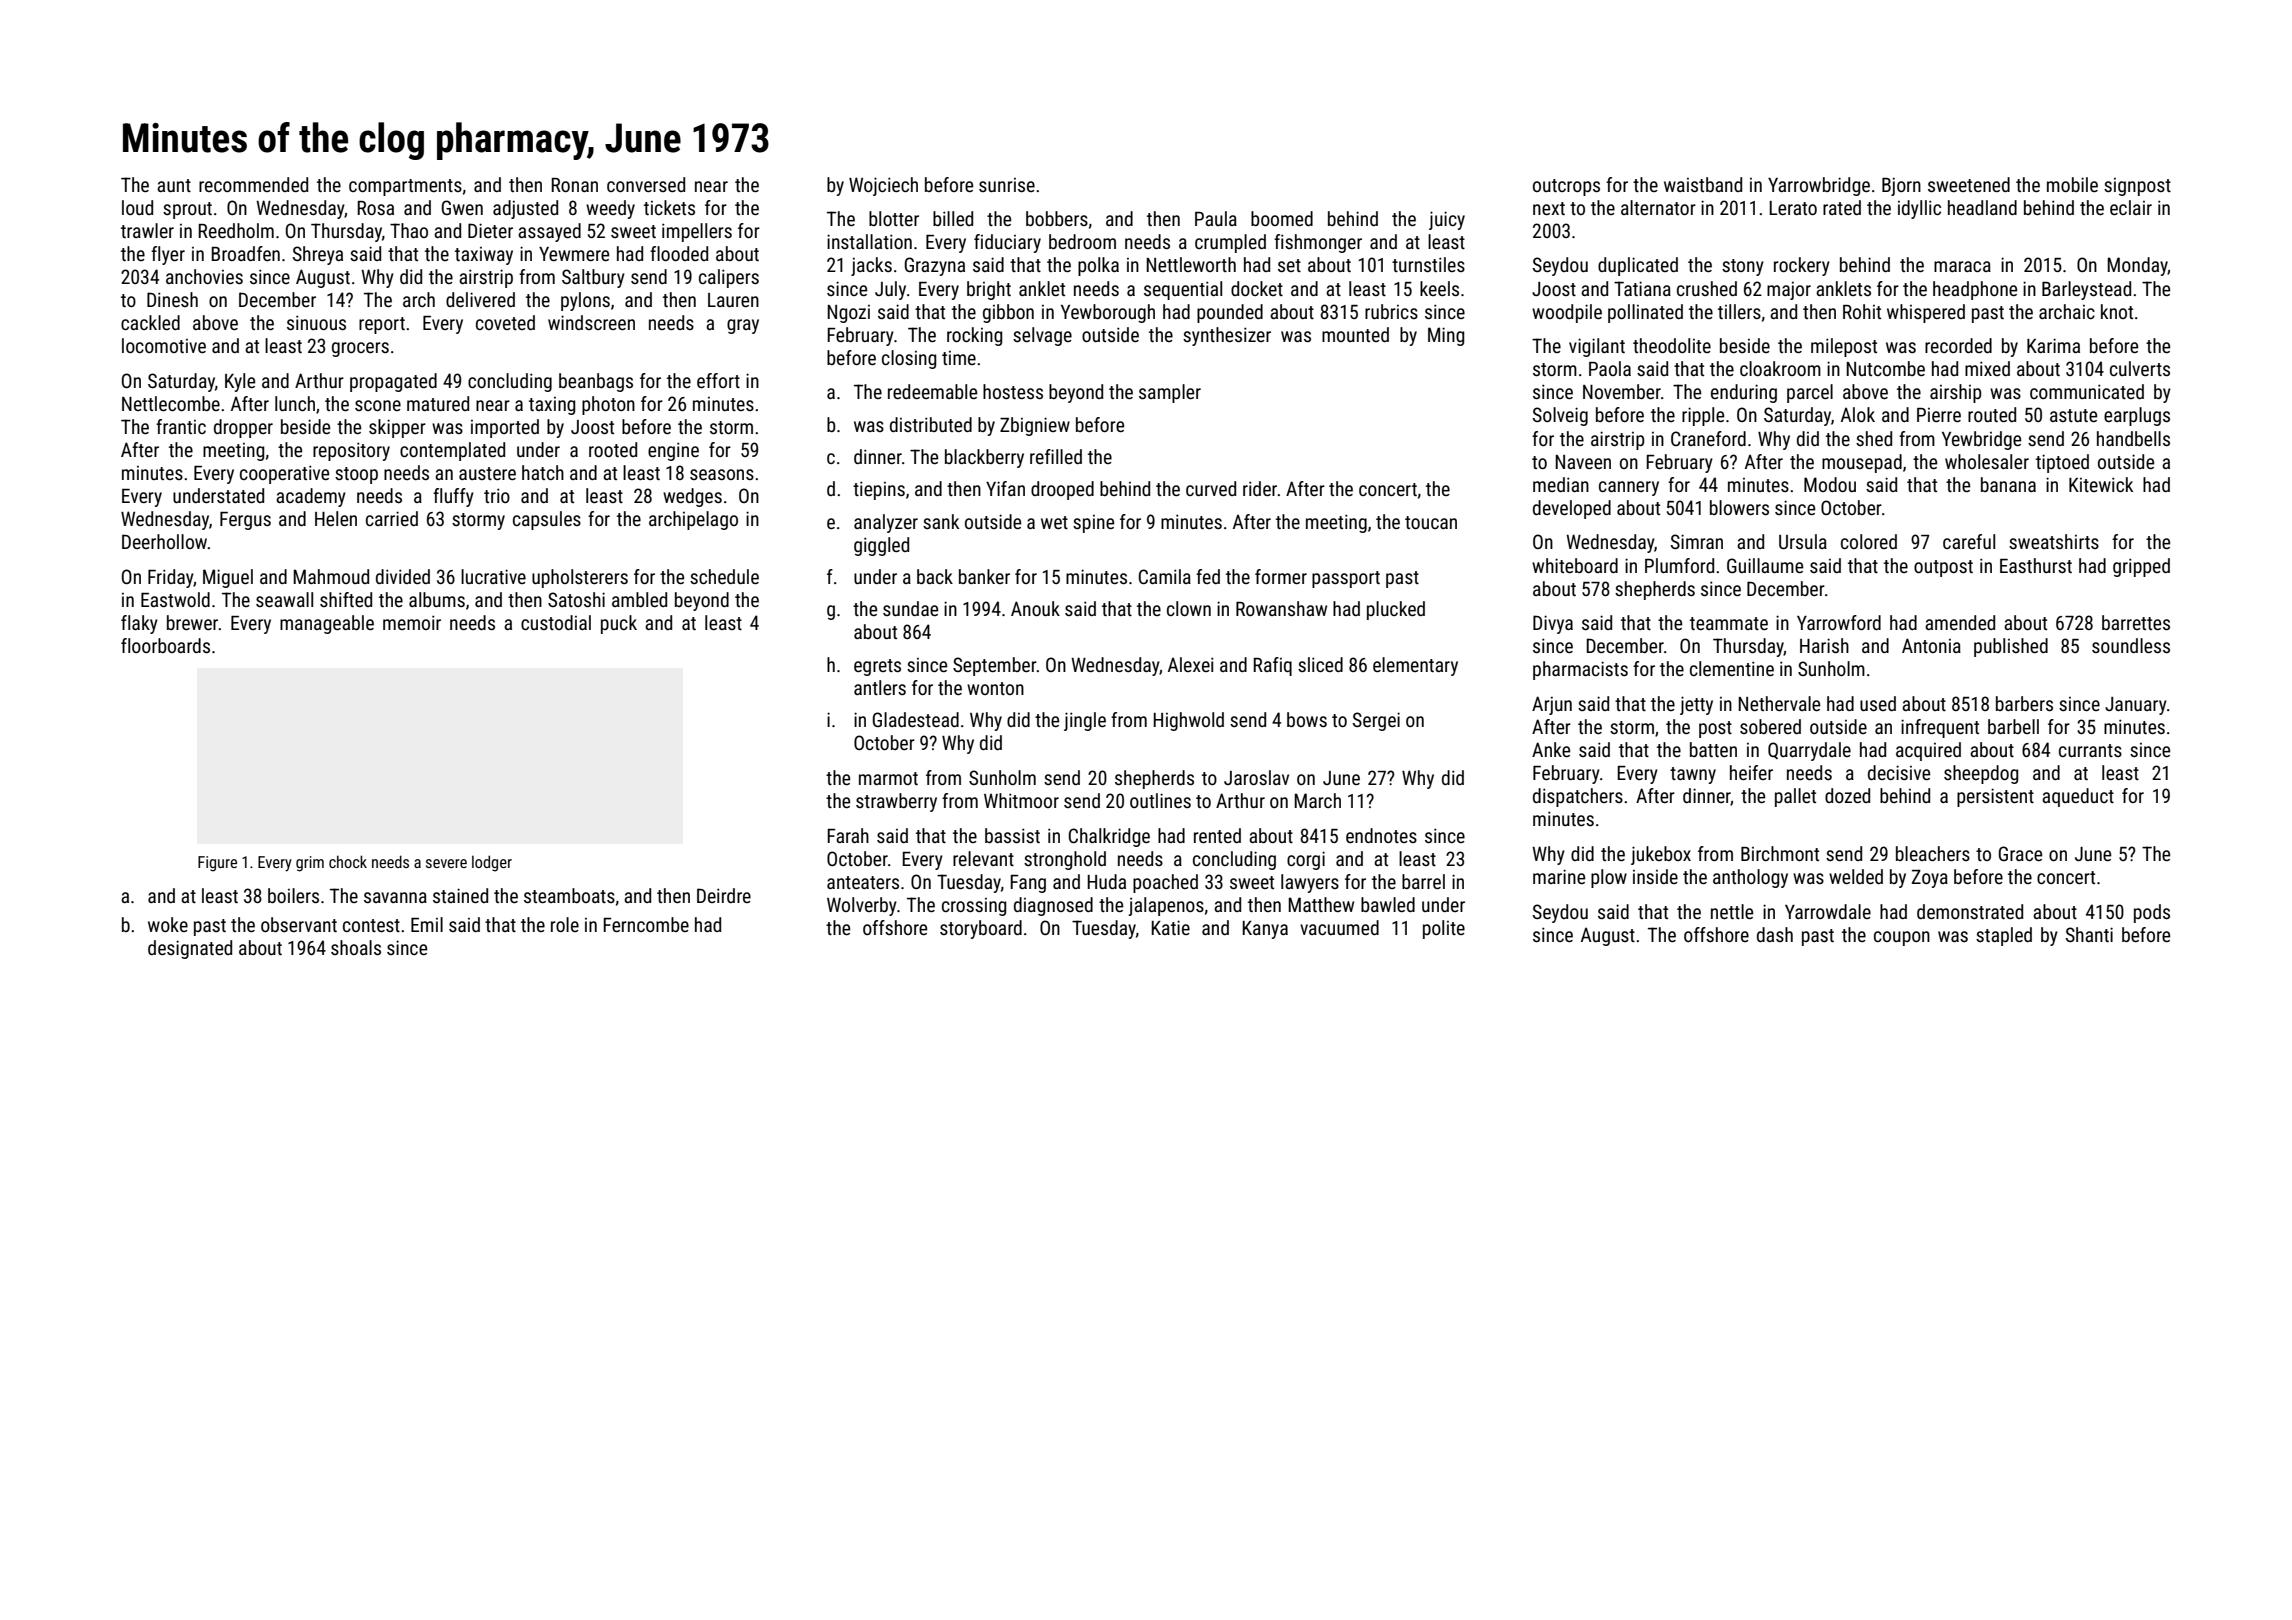 The width and height of the screenshot is (2292, 1620). I want to click on coveted, so click(505, 322).
